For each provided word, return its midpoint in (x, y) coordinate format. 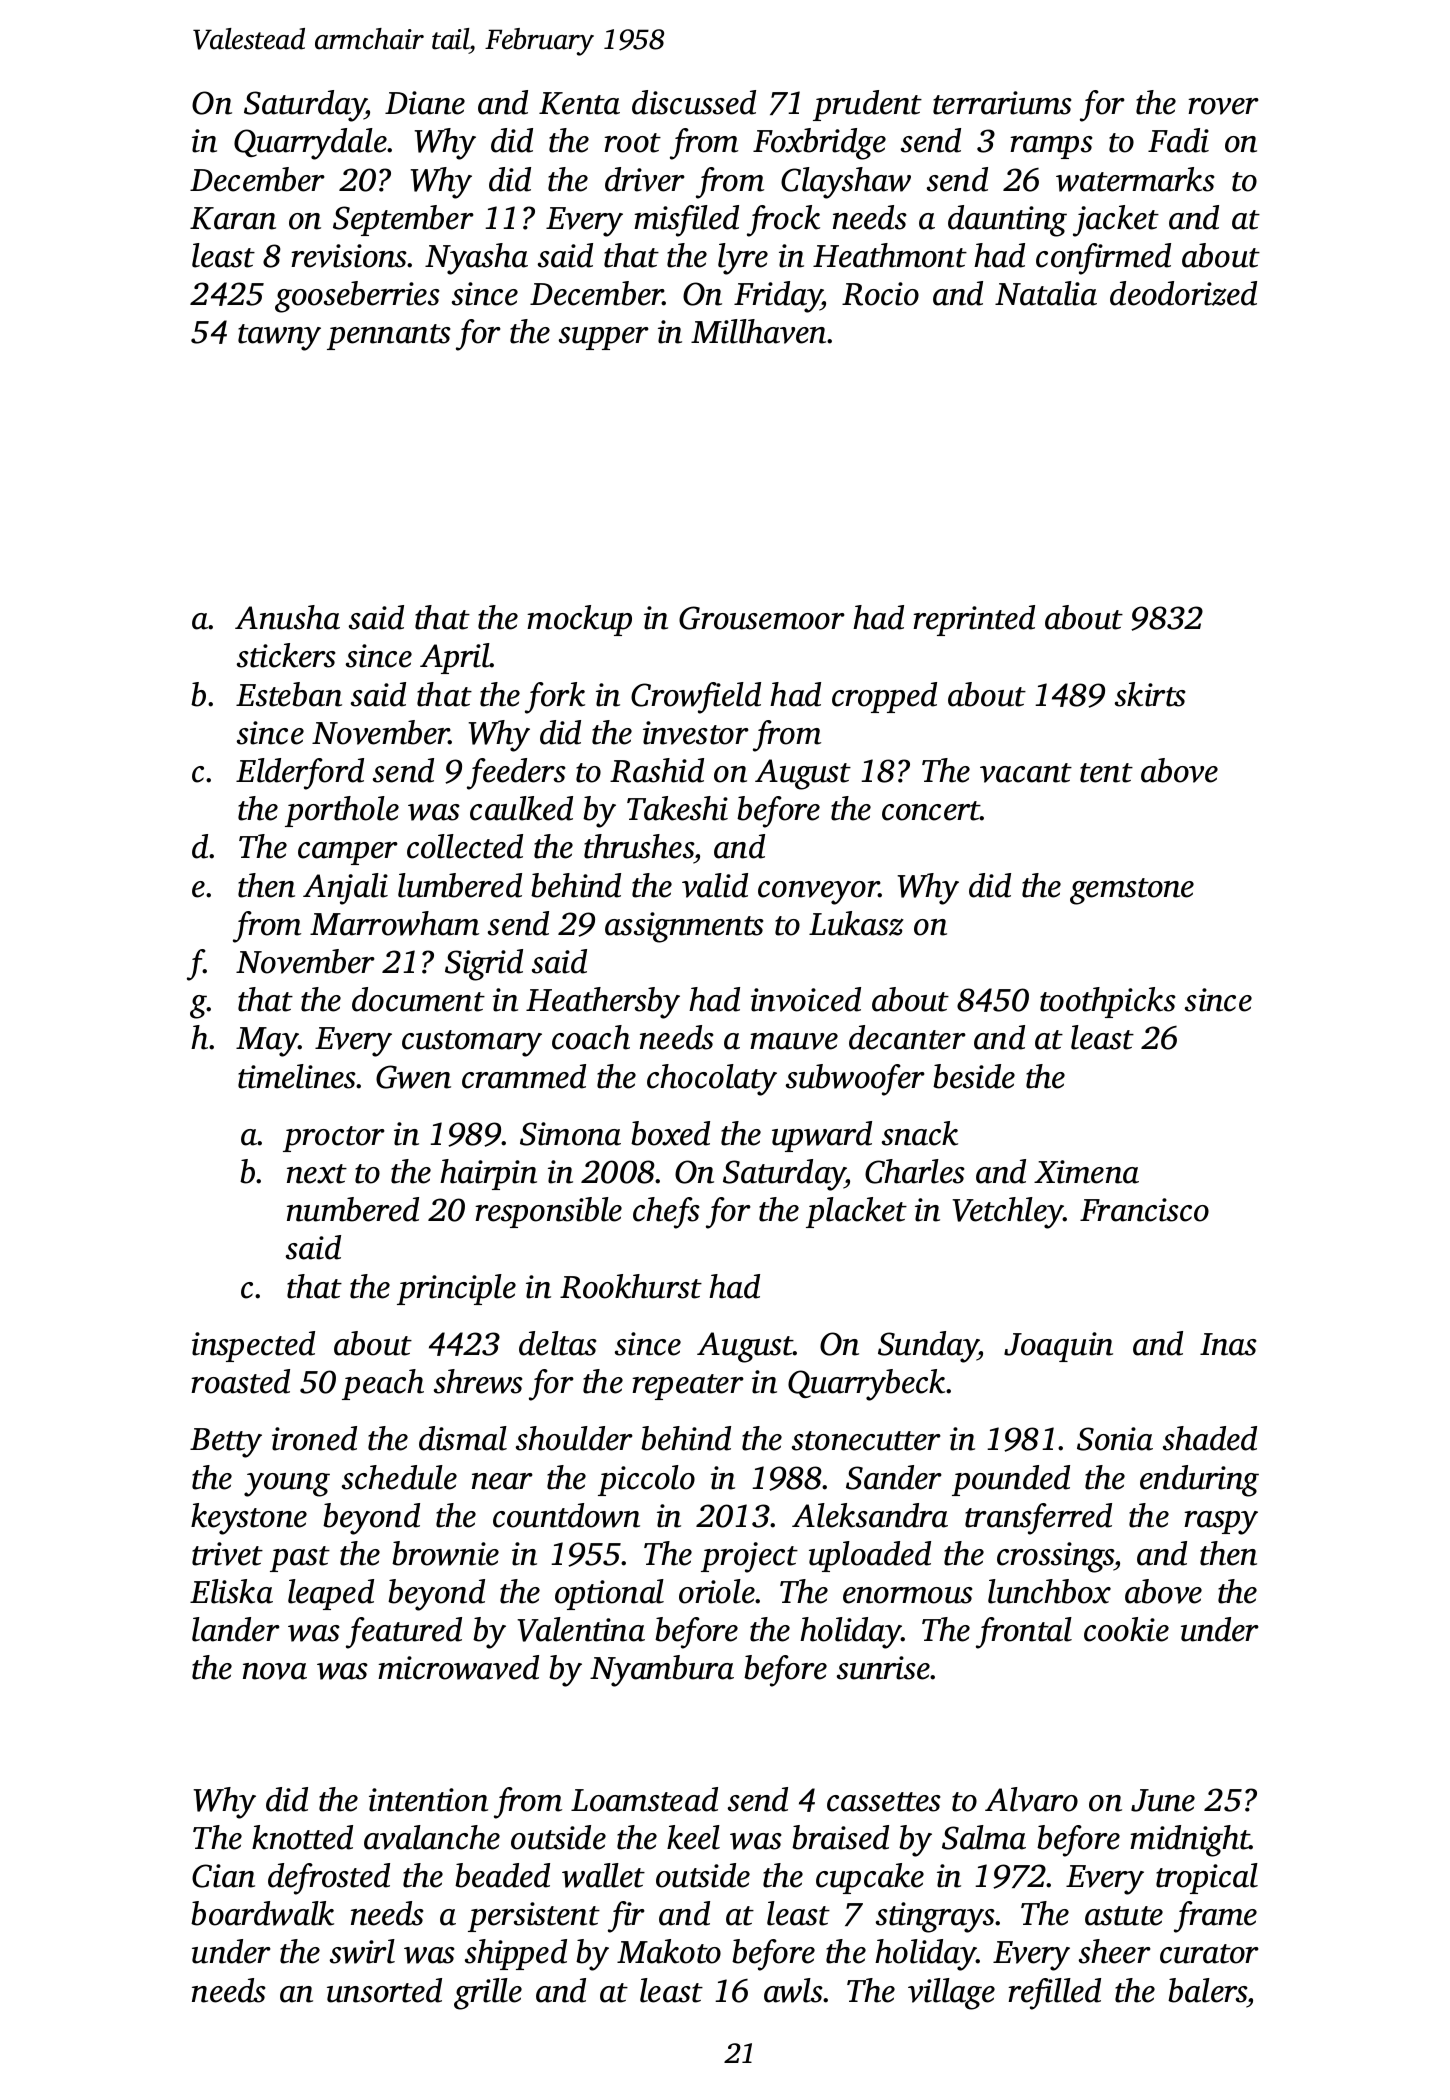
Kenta (579, 103)
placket (856, 1212)
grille (488, 1994)
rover (1223, 106)
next (317, 1174)
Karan (233, 218)
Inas (1228, 1344)
